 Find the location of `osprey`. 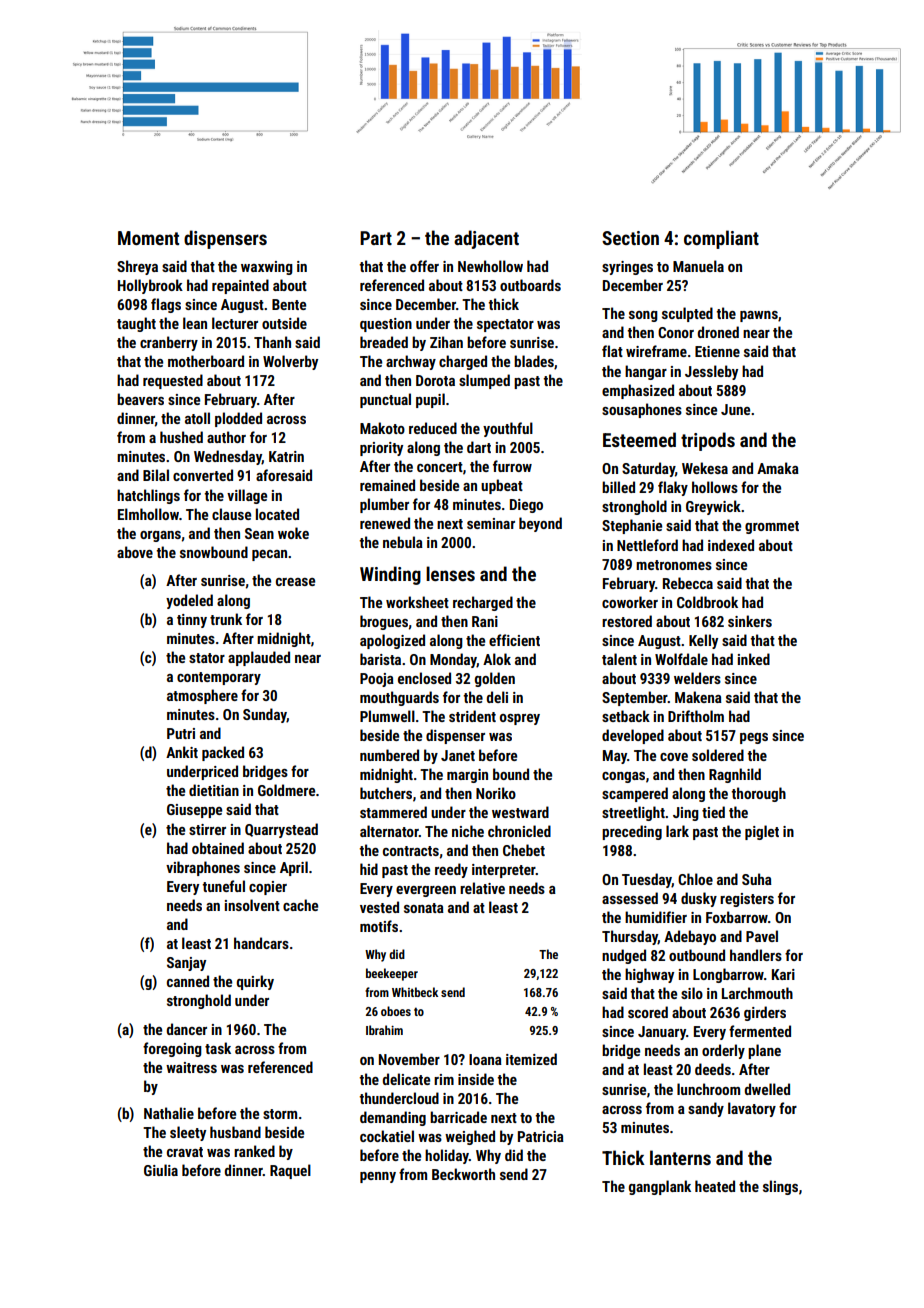

osprey is located at coordinates (520, 719).
